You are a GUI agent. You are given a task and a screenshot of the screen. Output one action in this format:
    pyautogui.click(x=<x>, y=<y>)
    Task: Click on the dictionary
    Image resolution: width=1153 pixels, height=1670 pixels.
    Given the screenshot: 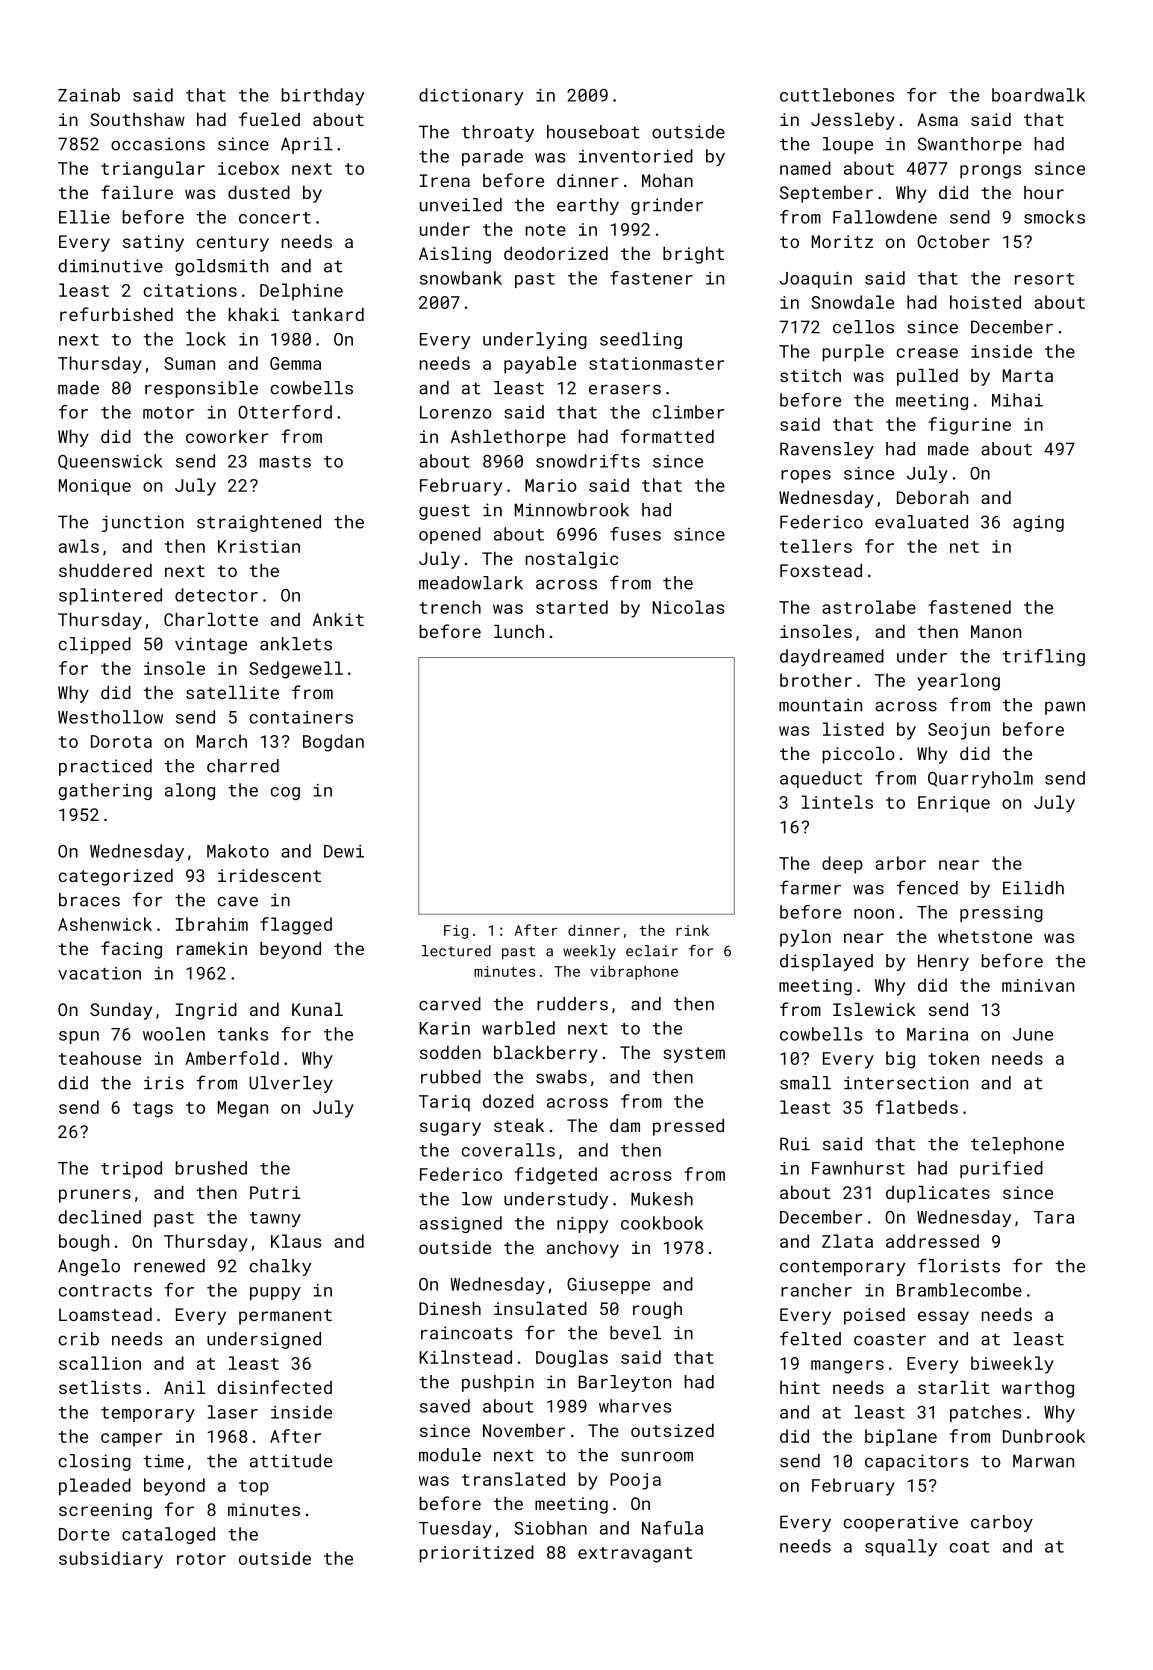 What is the action you would take?
    pyautogui.click(x=471, y=96)
